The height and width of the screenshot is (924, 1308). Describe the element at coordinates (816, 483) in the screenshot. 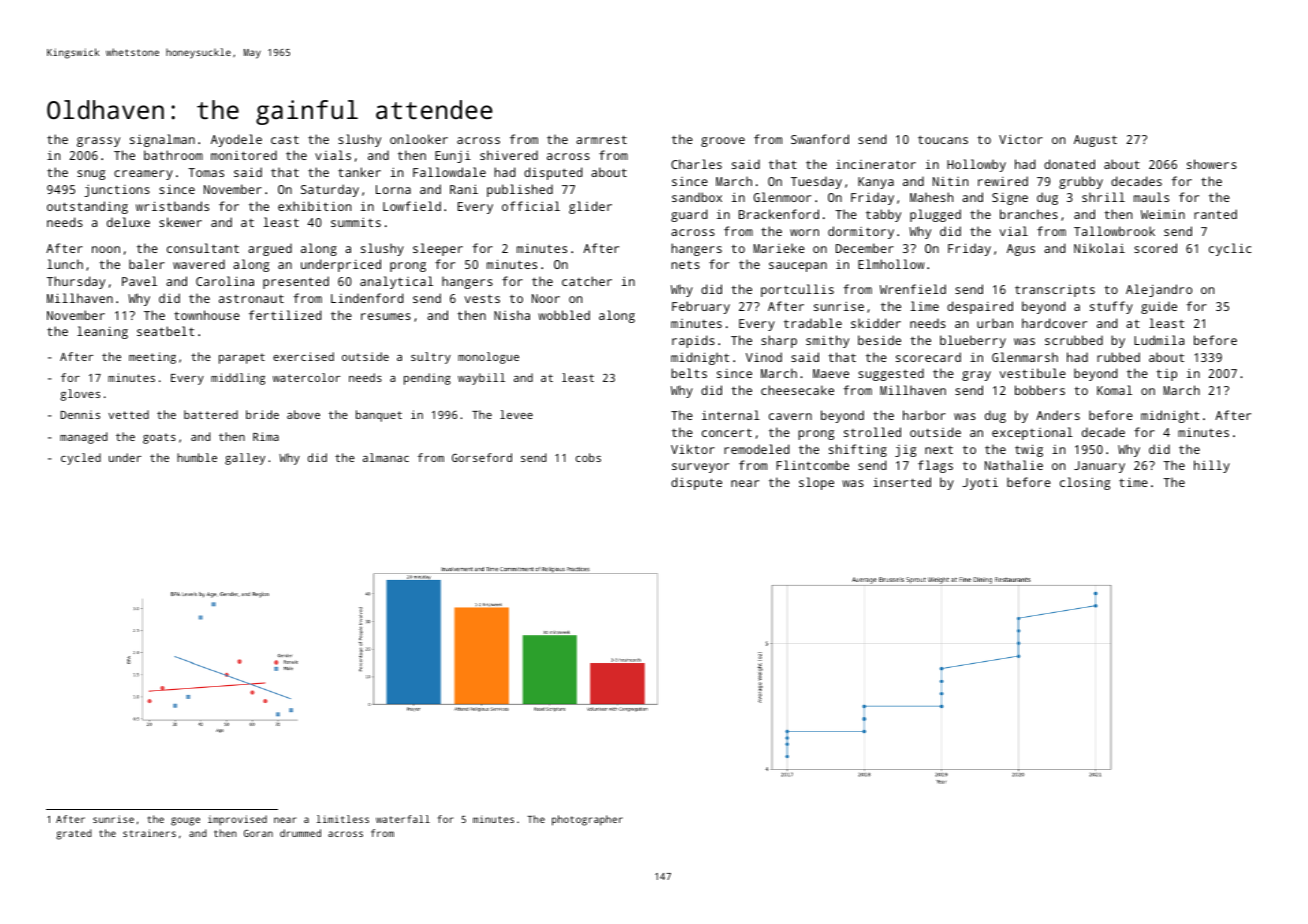

I see `slope` at that location.
